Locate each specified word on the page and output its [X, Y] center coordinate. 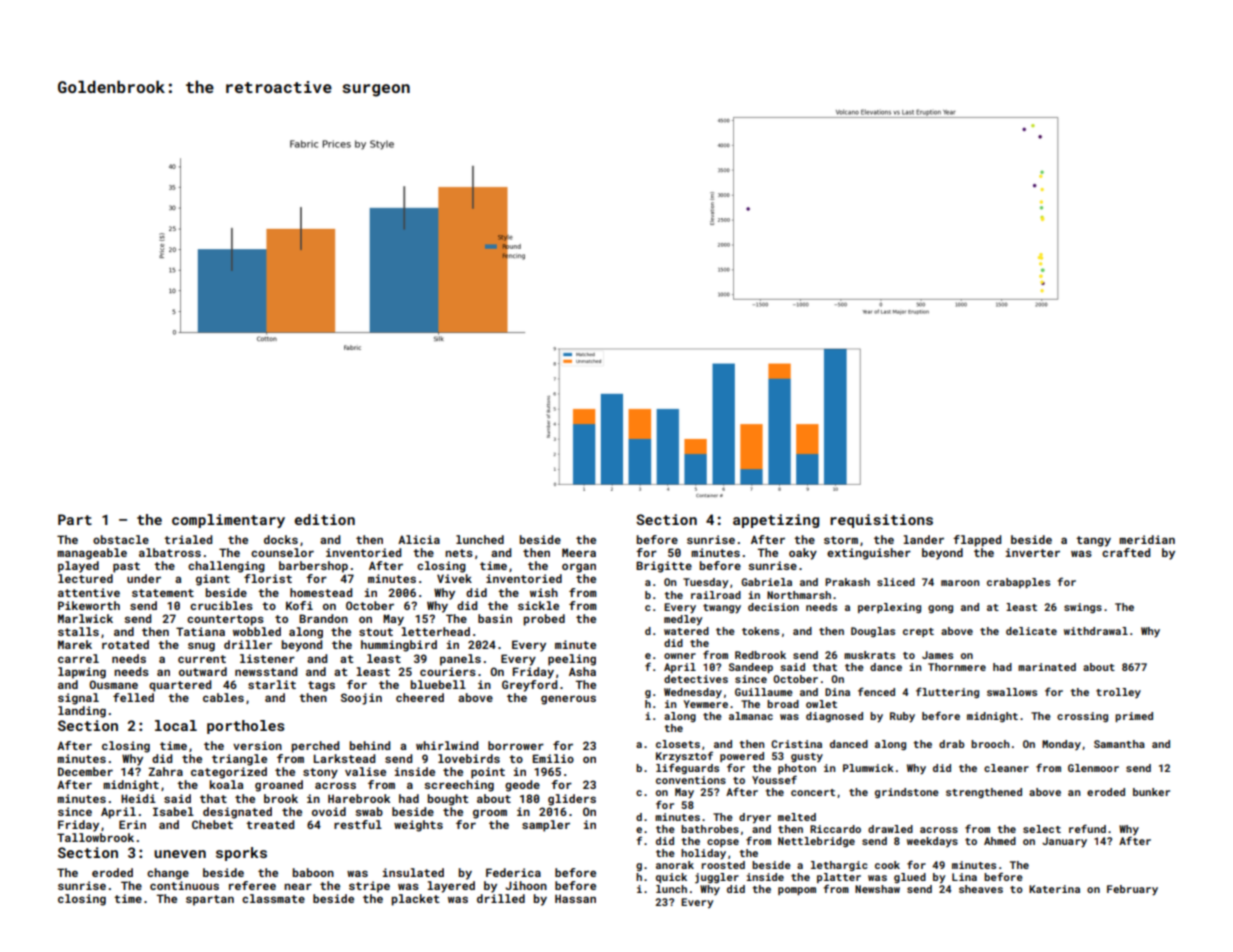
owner [680, 656]
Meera [579, 552]
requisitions [881, 521]
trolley [1118, 693]
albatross [170, 552]
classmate [273, 898]
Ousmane [113, 684]
